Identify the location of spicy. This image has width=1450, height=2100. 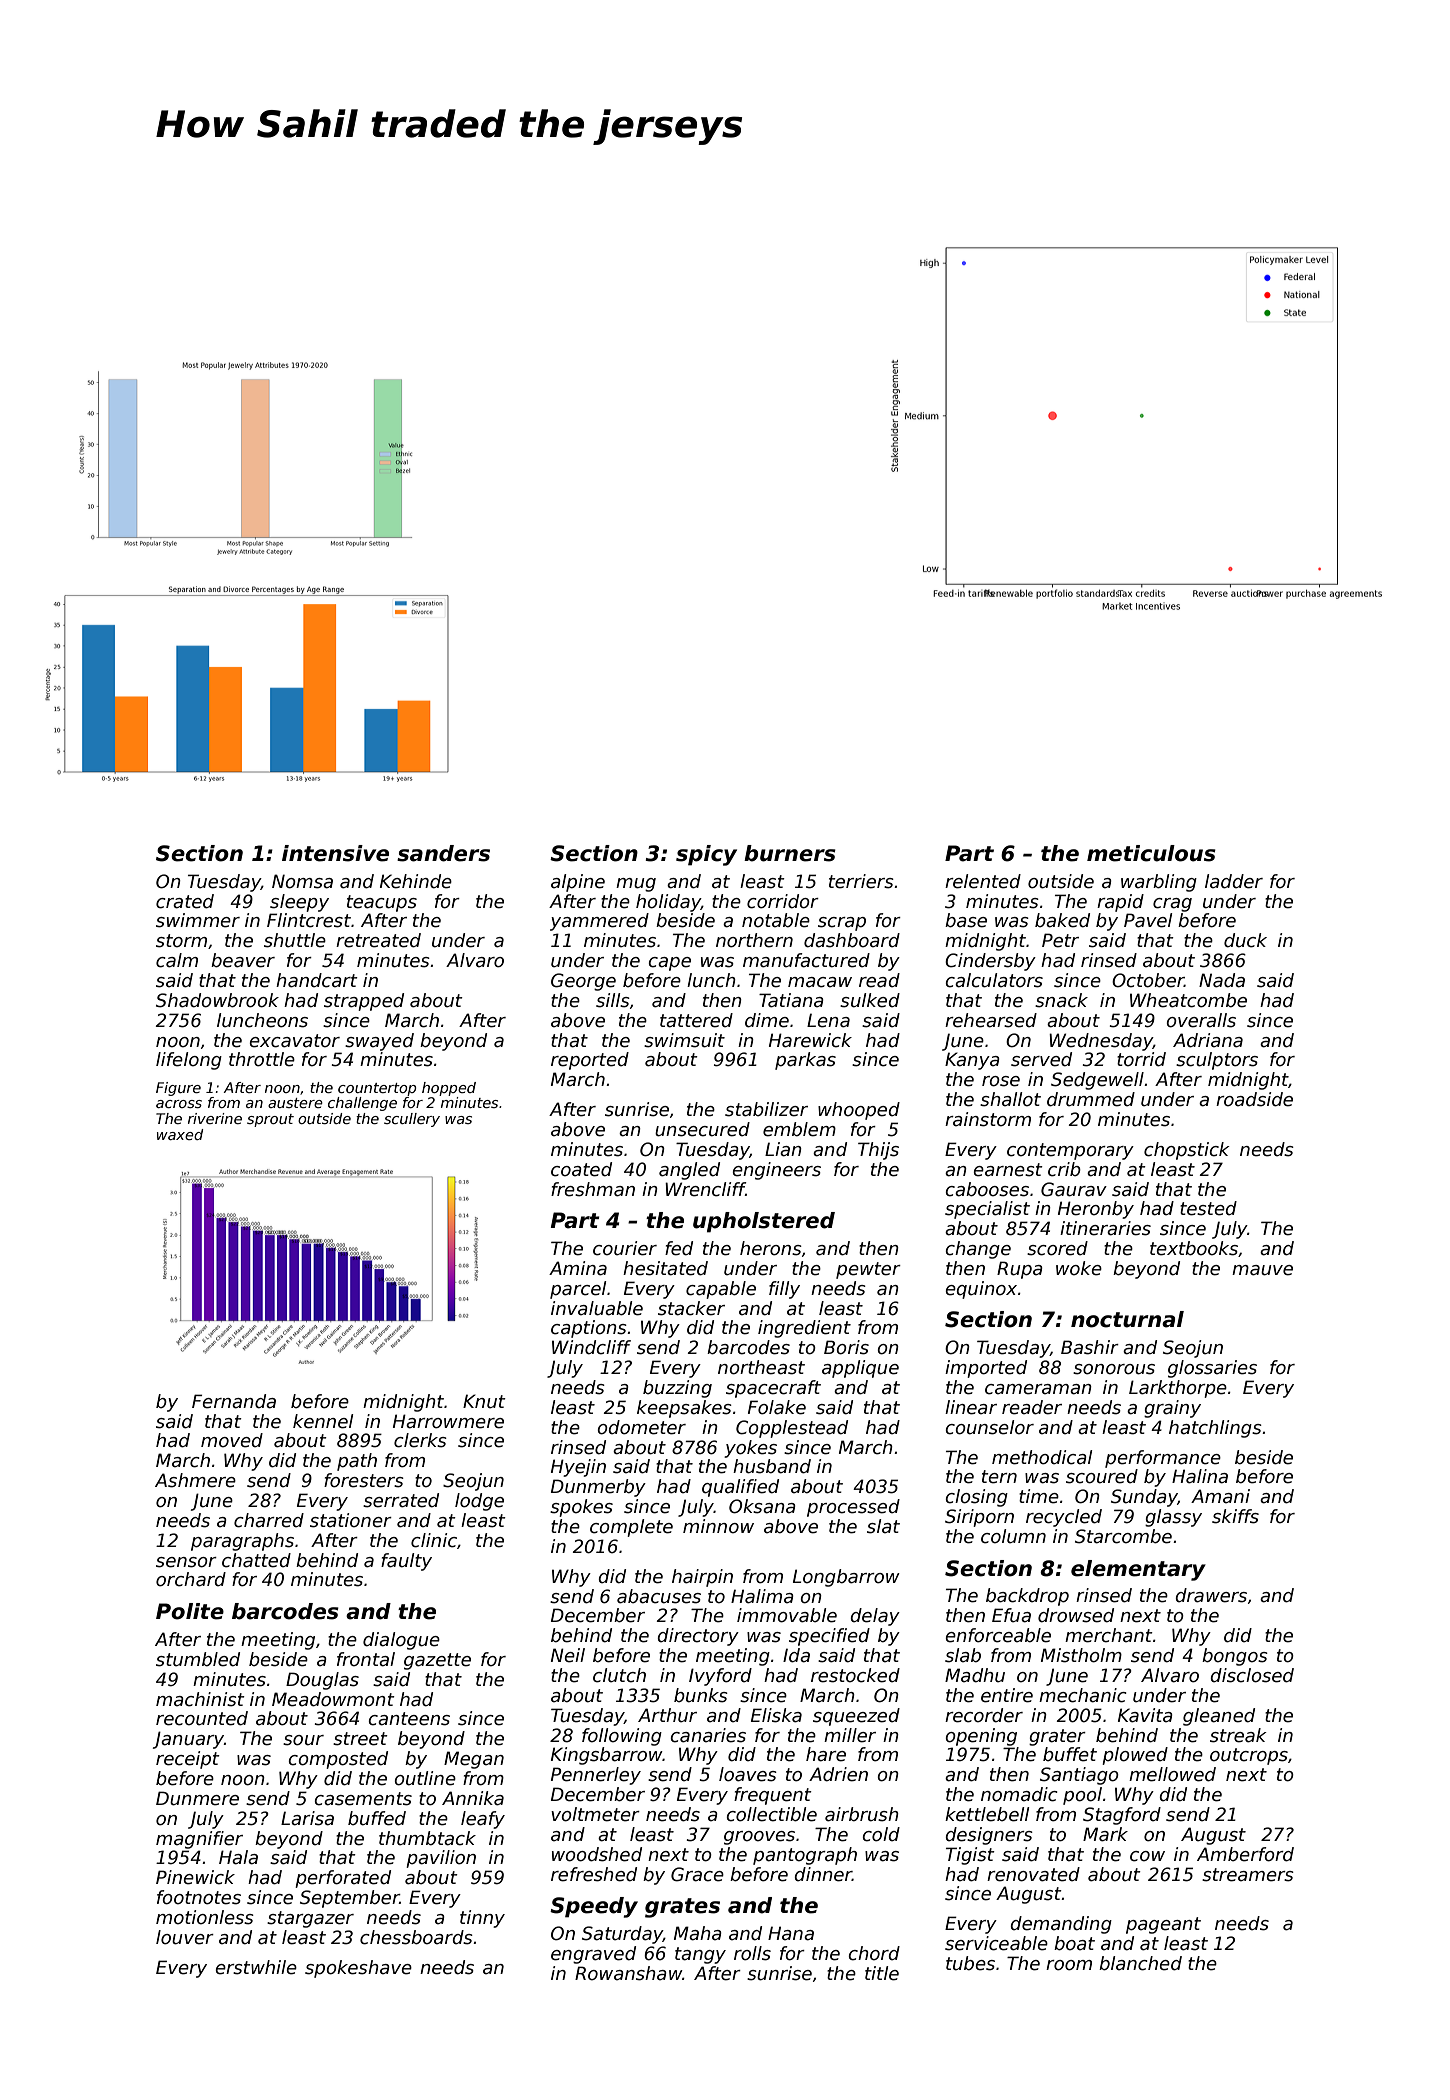
(706, 855).
